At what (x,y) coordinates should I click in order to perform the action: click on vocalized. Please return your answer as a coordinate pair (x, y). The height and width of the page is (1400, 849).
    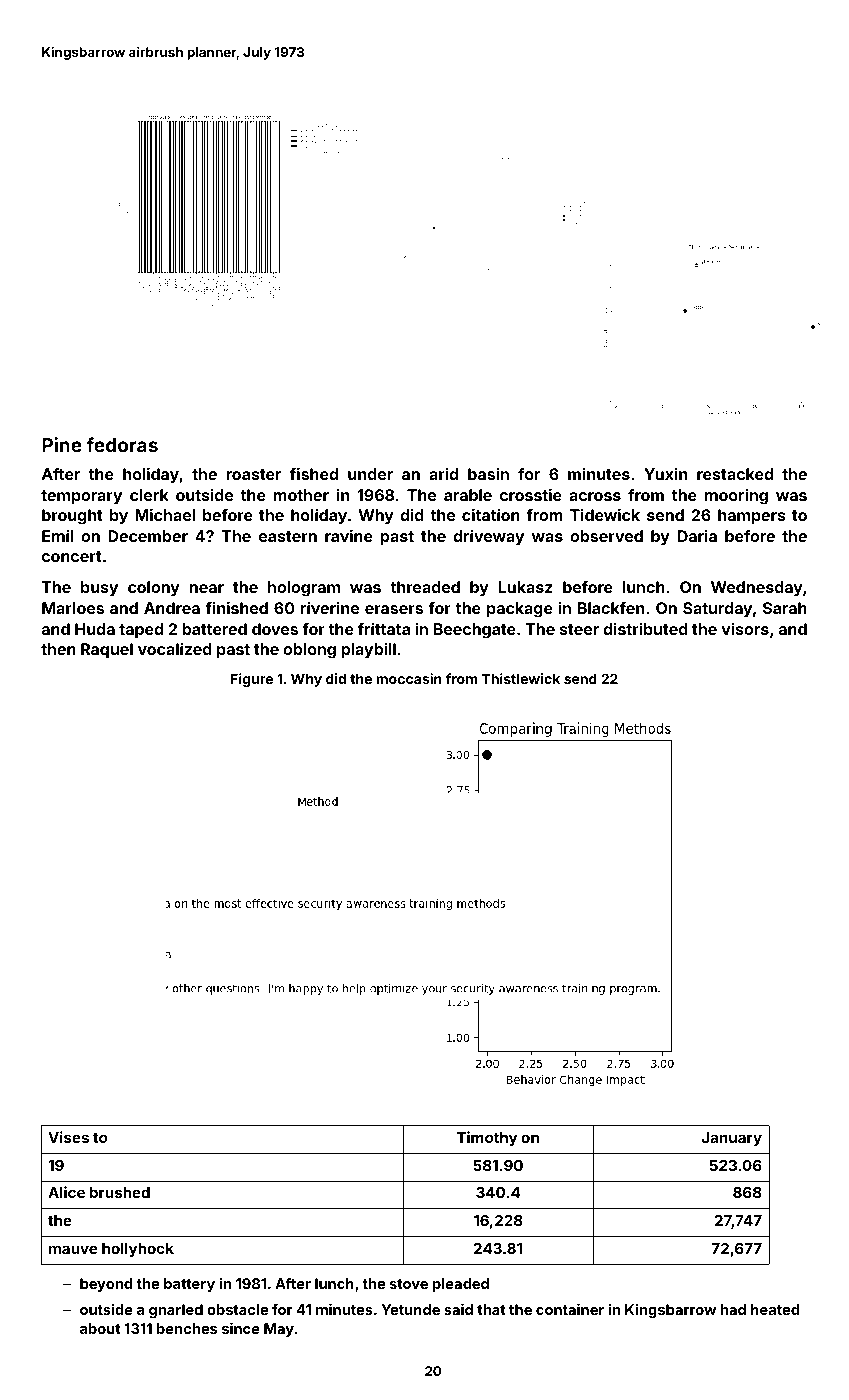
    Looking at the image, I should click on (175, 649).
